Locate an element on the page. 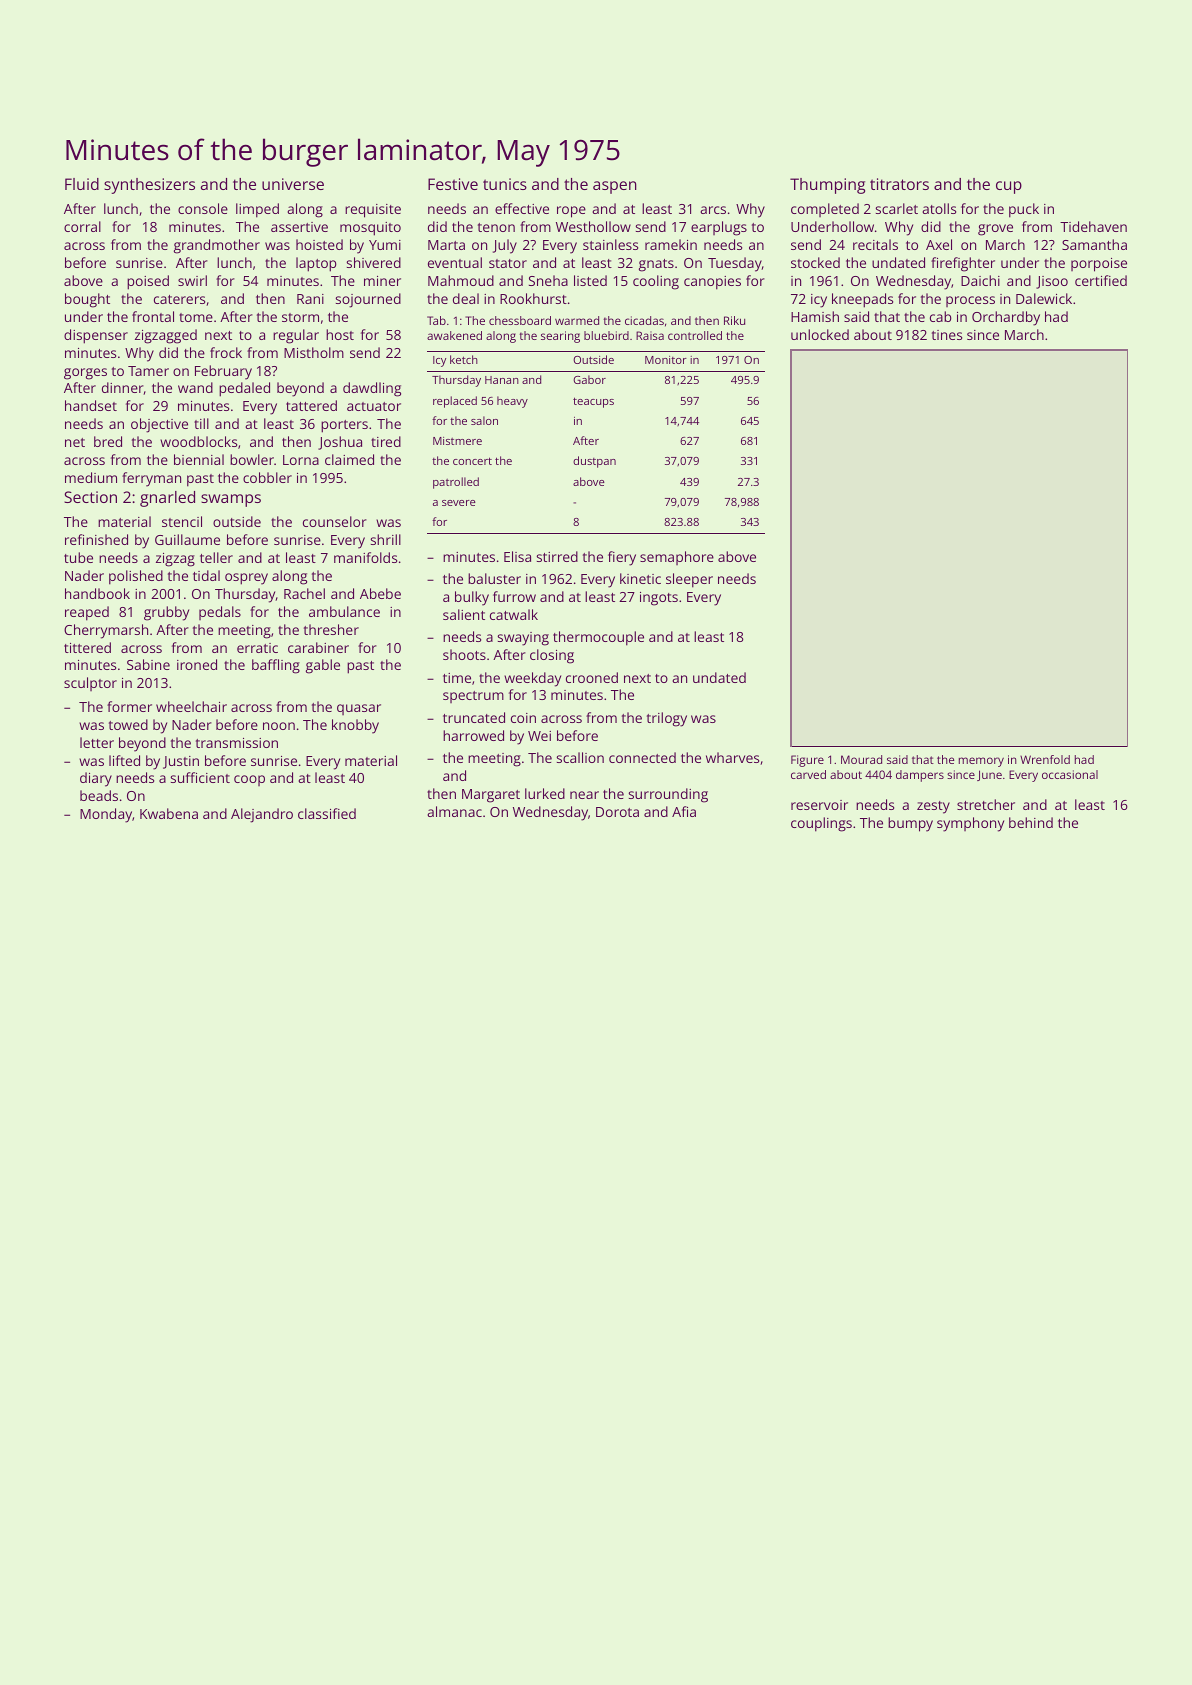 The image size is (1192, 1685). tines is located at coordinates (947, 335).
